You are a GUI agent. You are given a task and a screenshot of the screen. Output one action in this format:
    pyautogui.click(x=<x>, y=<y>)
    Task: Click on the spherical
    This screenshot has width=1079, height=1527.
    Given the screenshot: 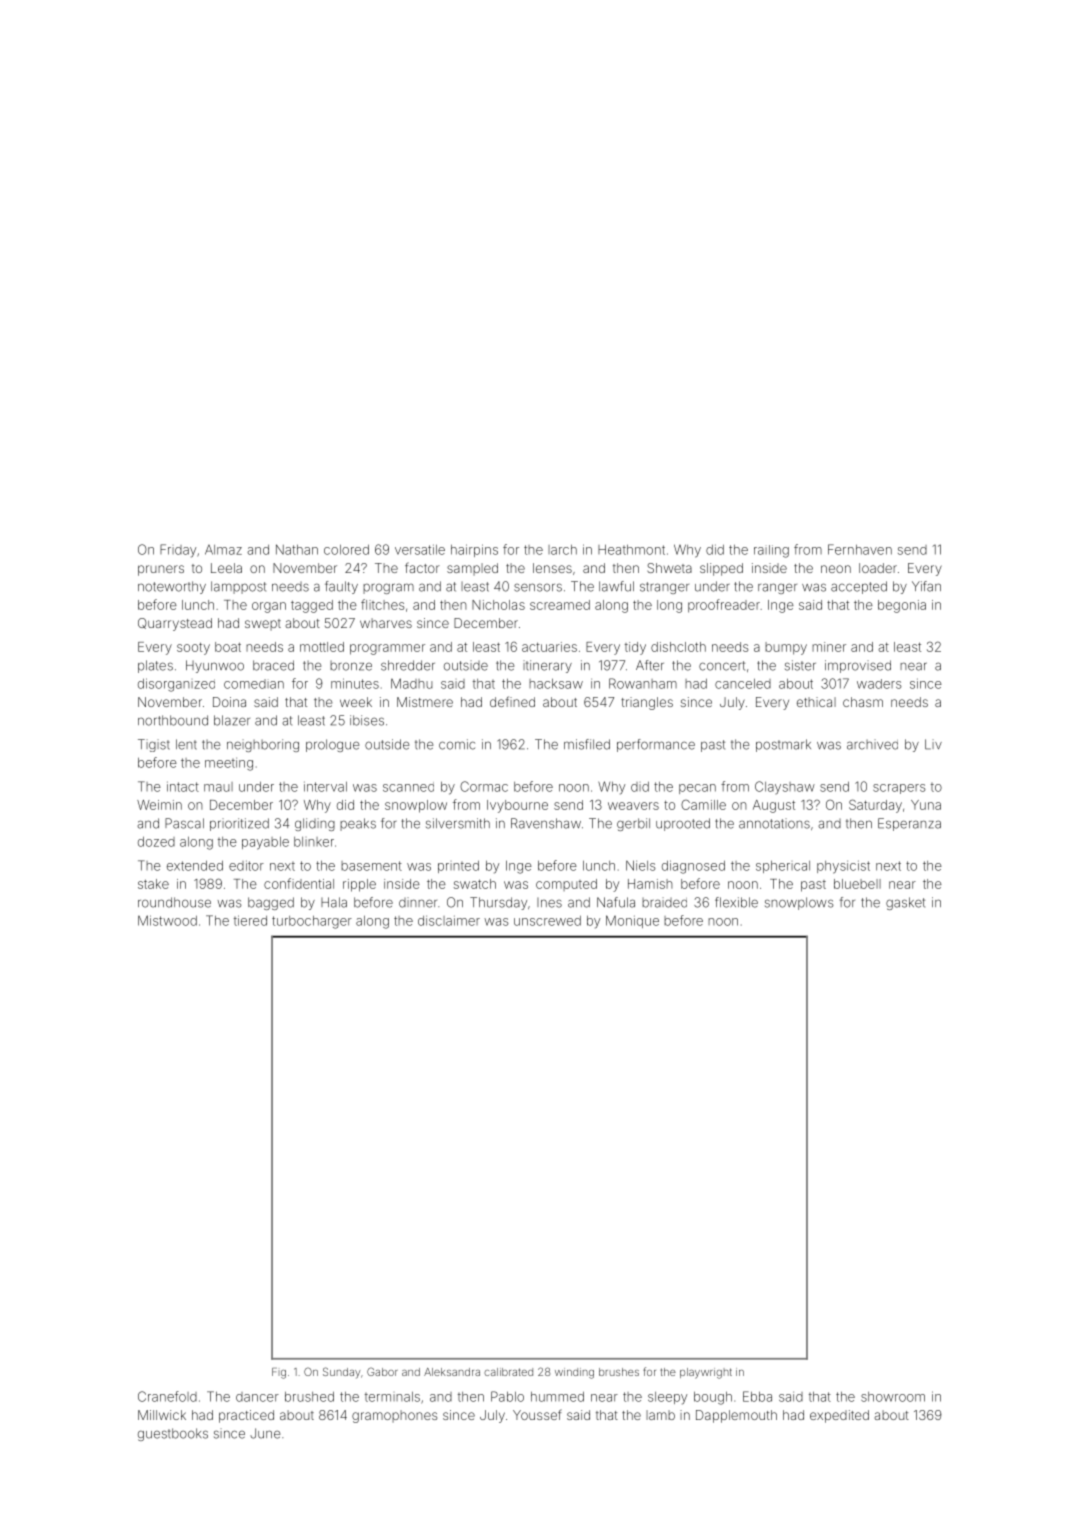 What is the action you would take?
    pyautogui.click(x=783, y=867)
